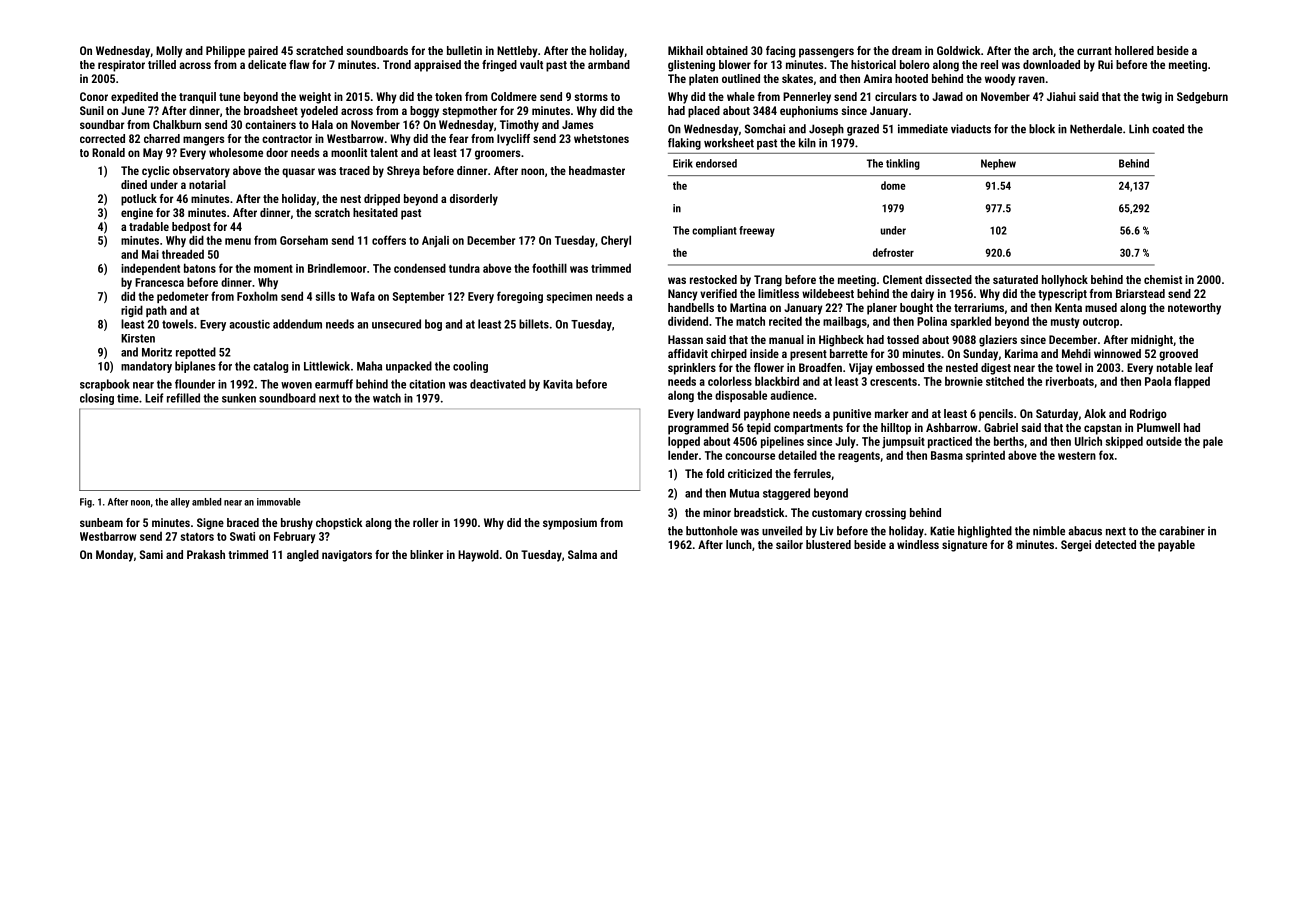 This screenshot has height=924, width=1308. What do you see at coordinates (828, 293) in the screenshot?
I see `wildebeest` at bounding box center [828, 293].
